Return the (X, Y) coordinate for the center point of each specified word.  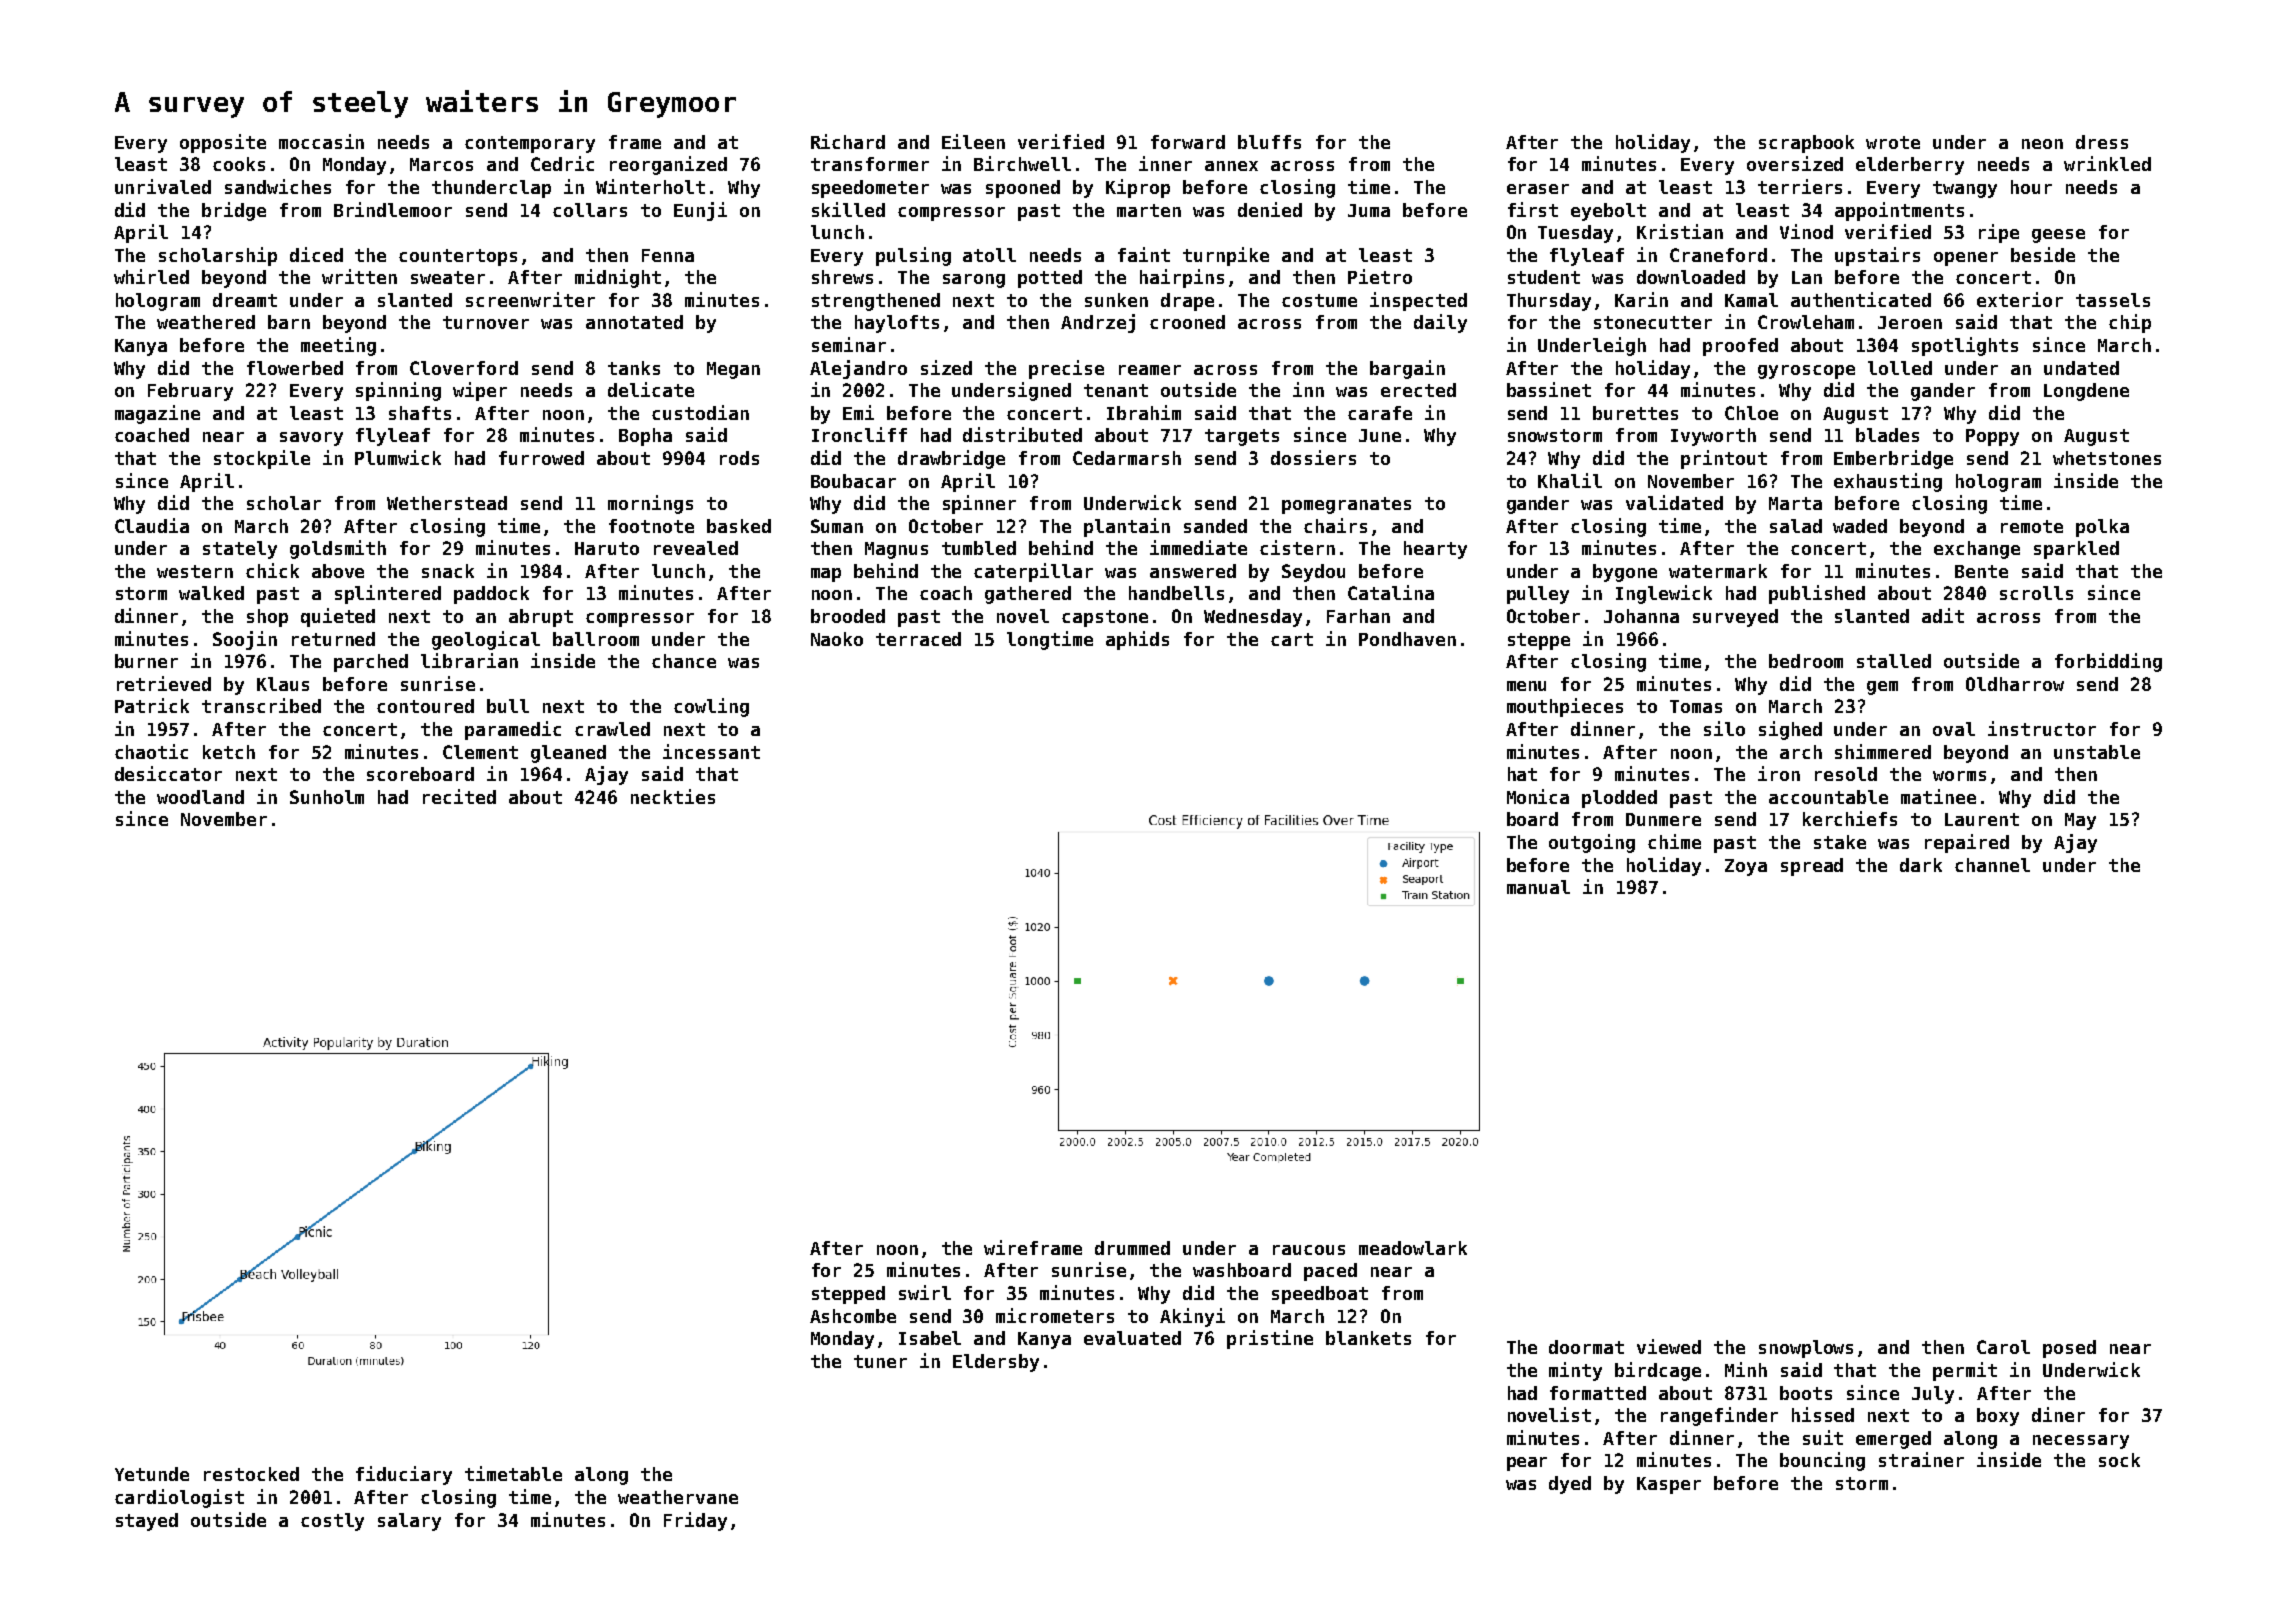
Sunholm (327, 797)
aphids (1137, 640)
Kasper (1669, 1485)
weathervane (678, 1497)
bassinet (1549, 389)
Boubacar (853, 481)
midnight (618, 278)
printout (1724, 459)
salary (409, 1522)
